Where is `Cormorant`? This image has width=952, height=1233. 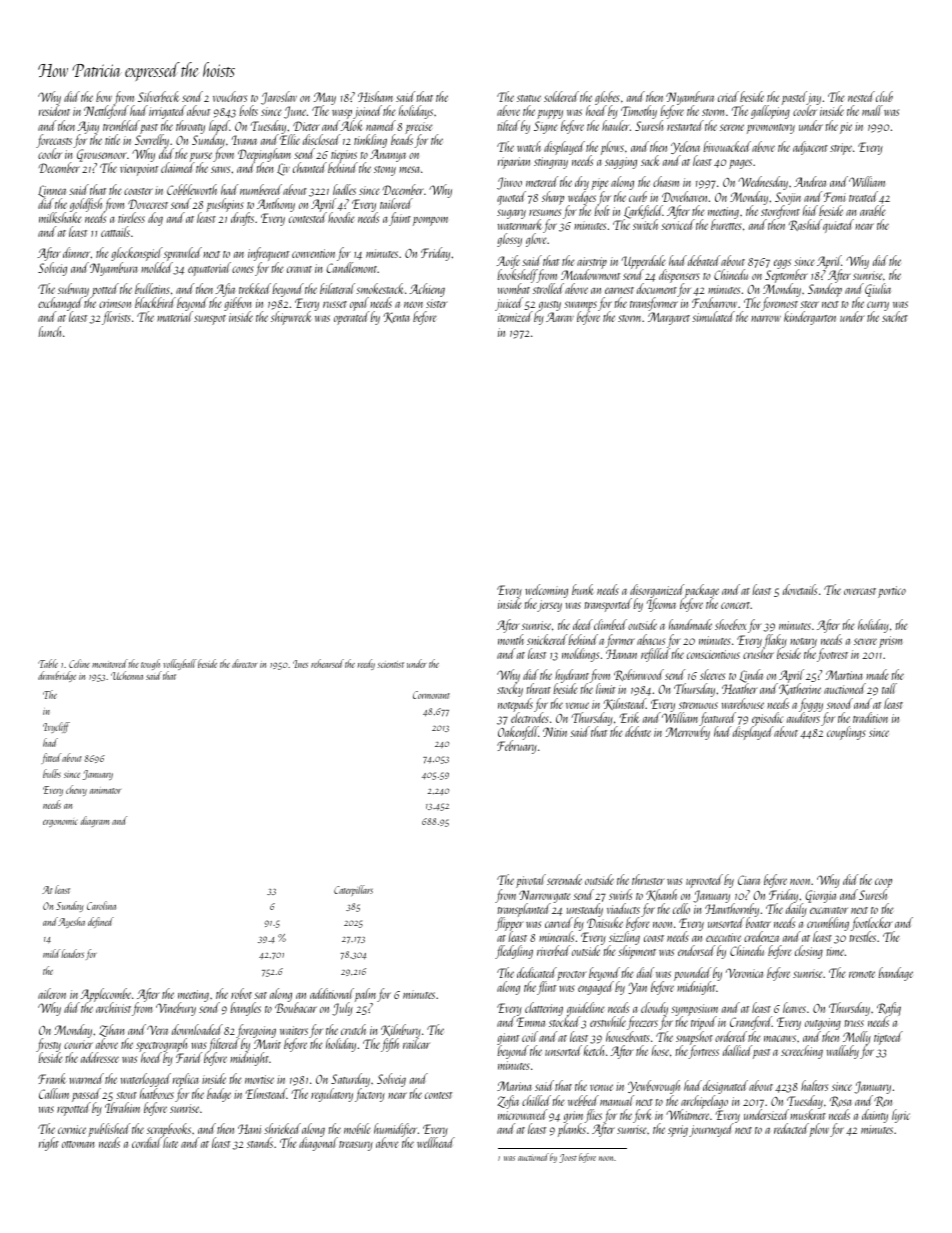 Cormorant is located at coordinates (431, 695).
